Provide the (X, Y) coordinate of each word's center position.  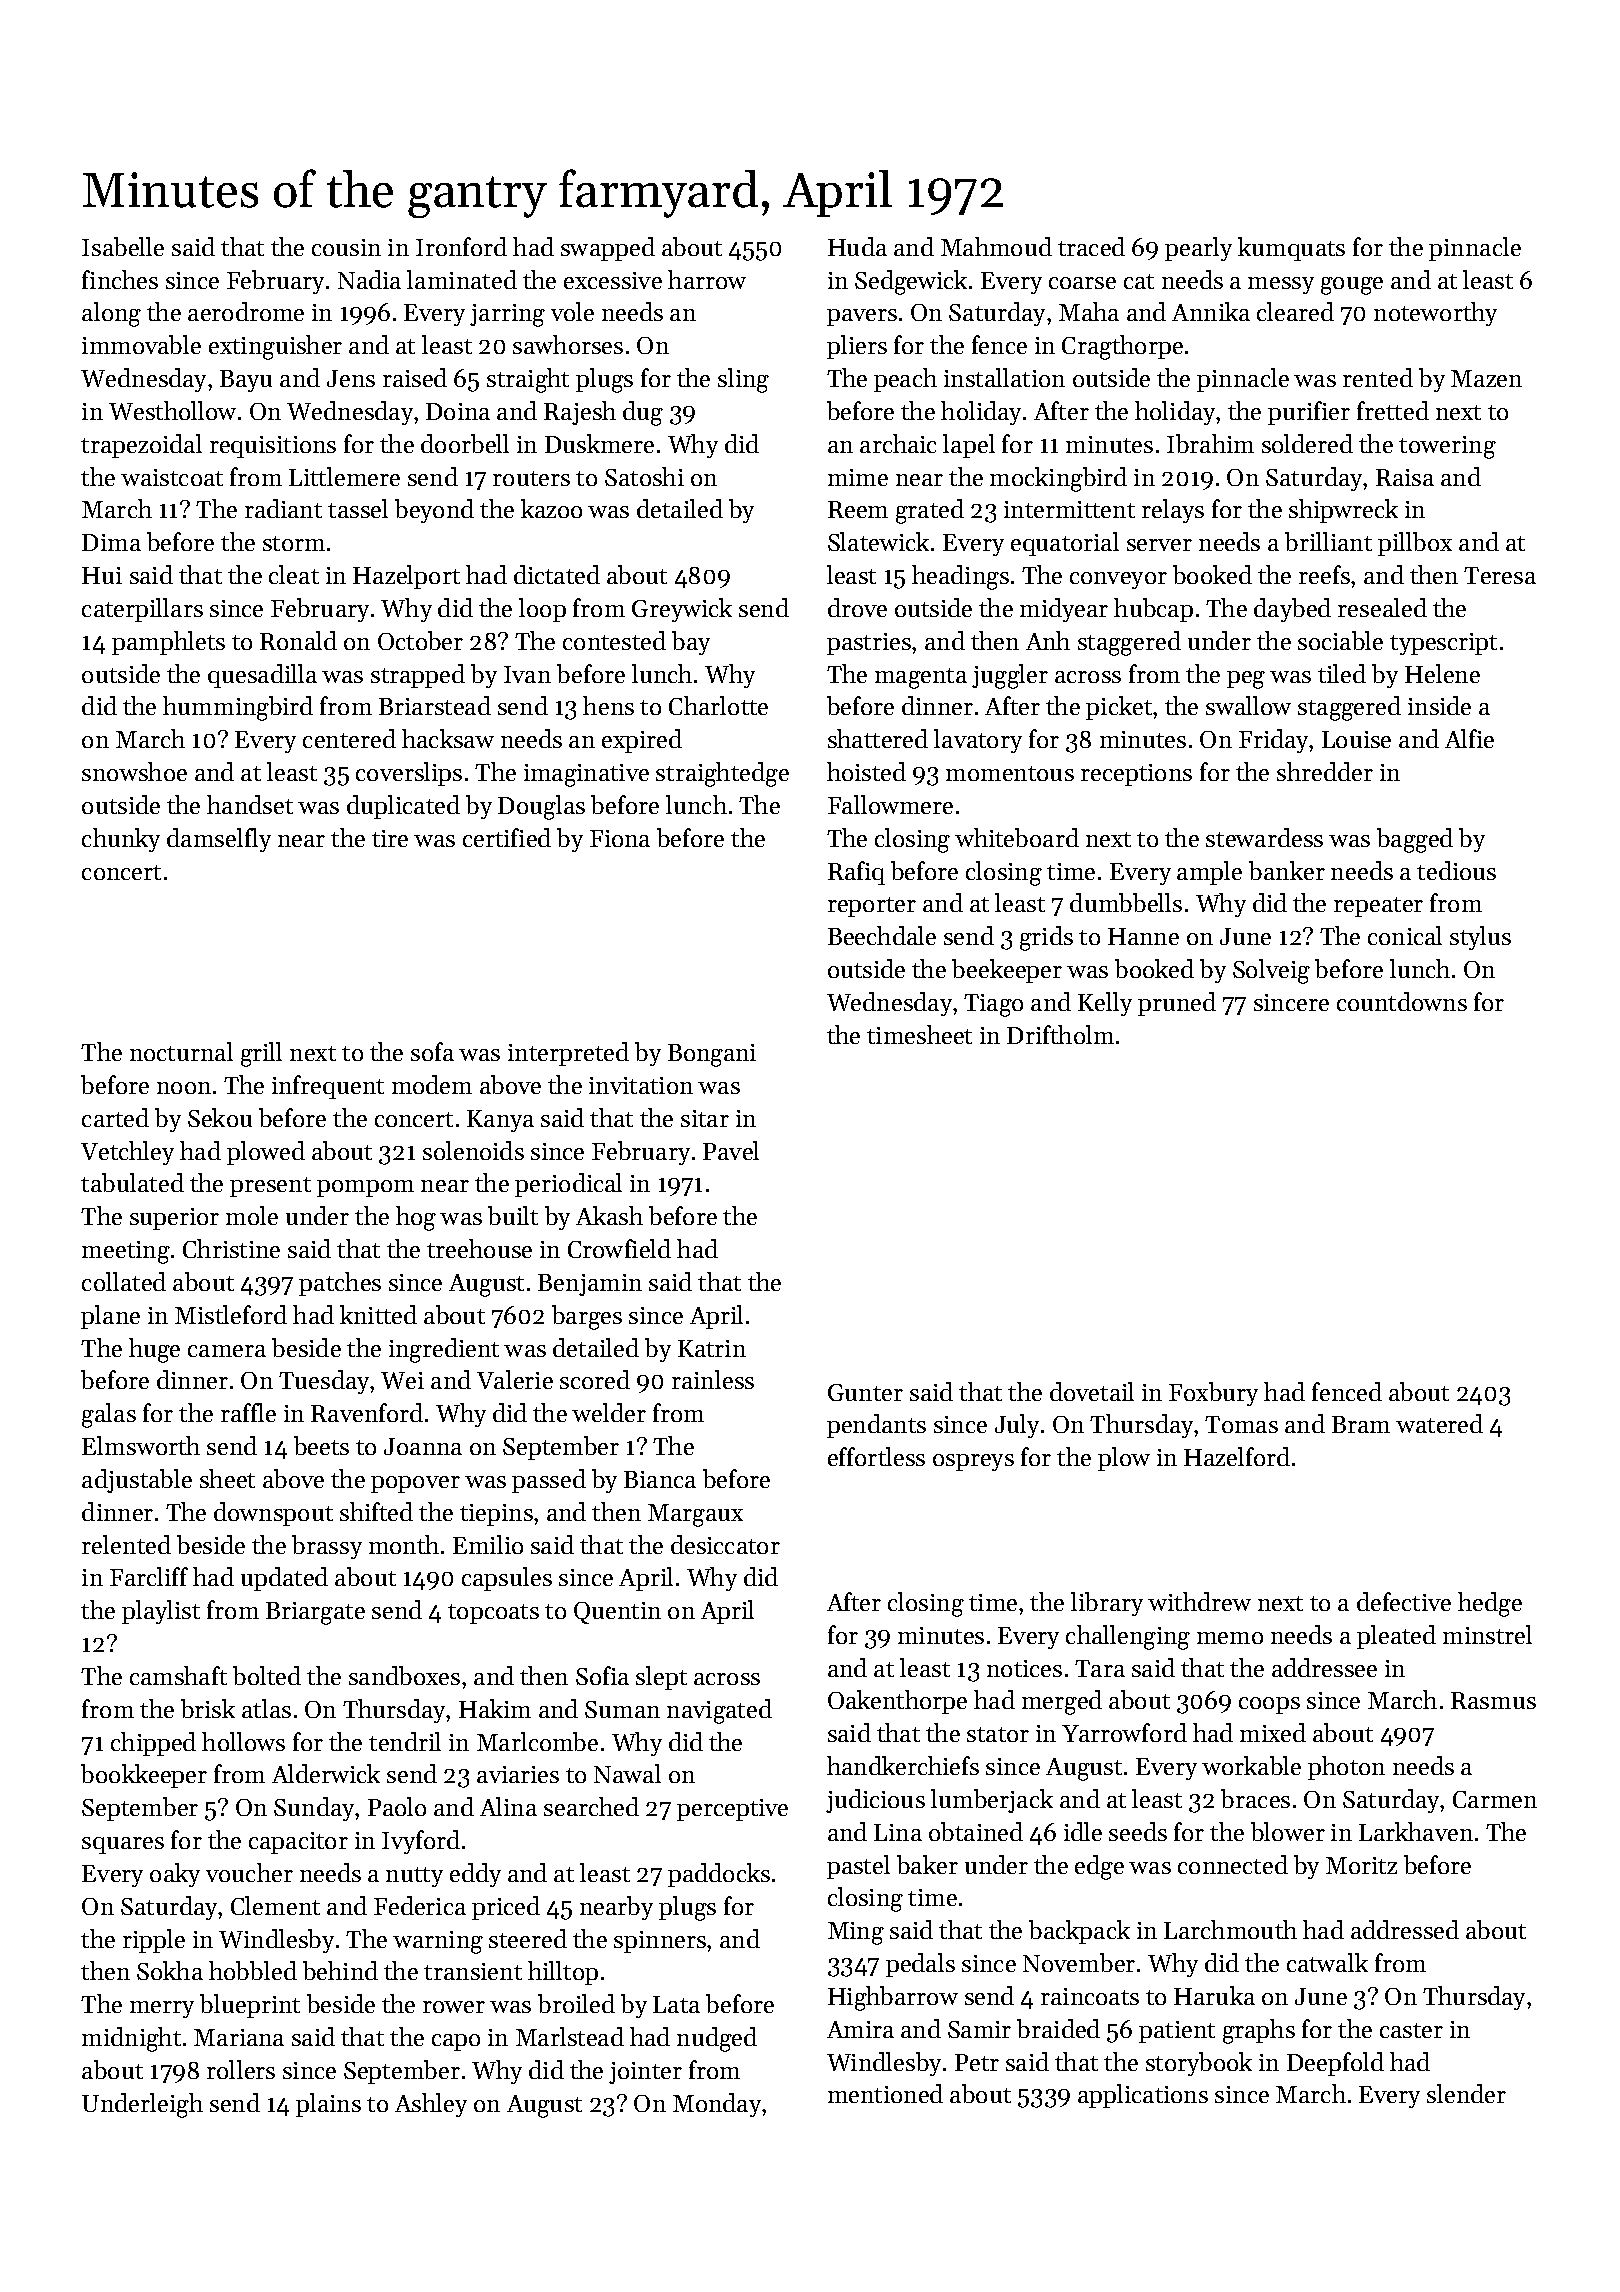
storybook (1199, 2064)
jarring (507, 315)
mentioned (885, 2093)
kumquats (1291, 249)
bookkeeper (144, 1776)
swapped (608, 249)
